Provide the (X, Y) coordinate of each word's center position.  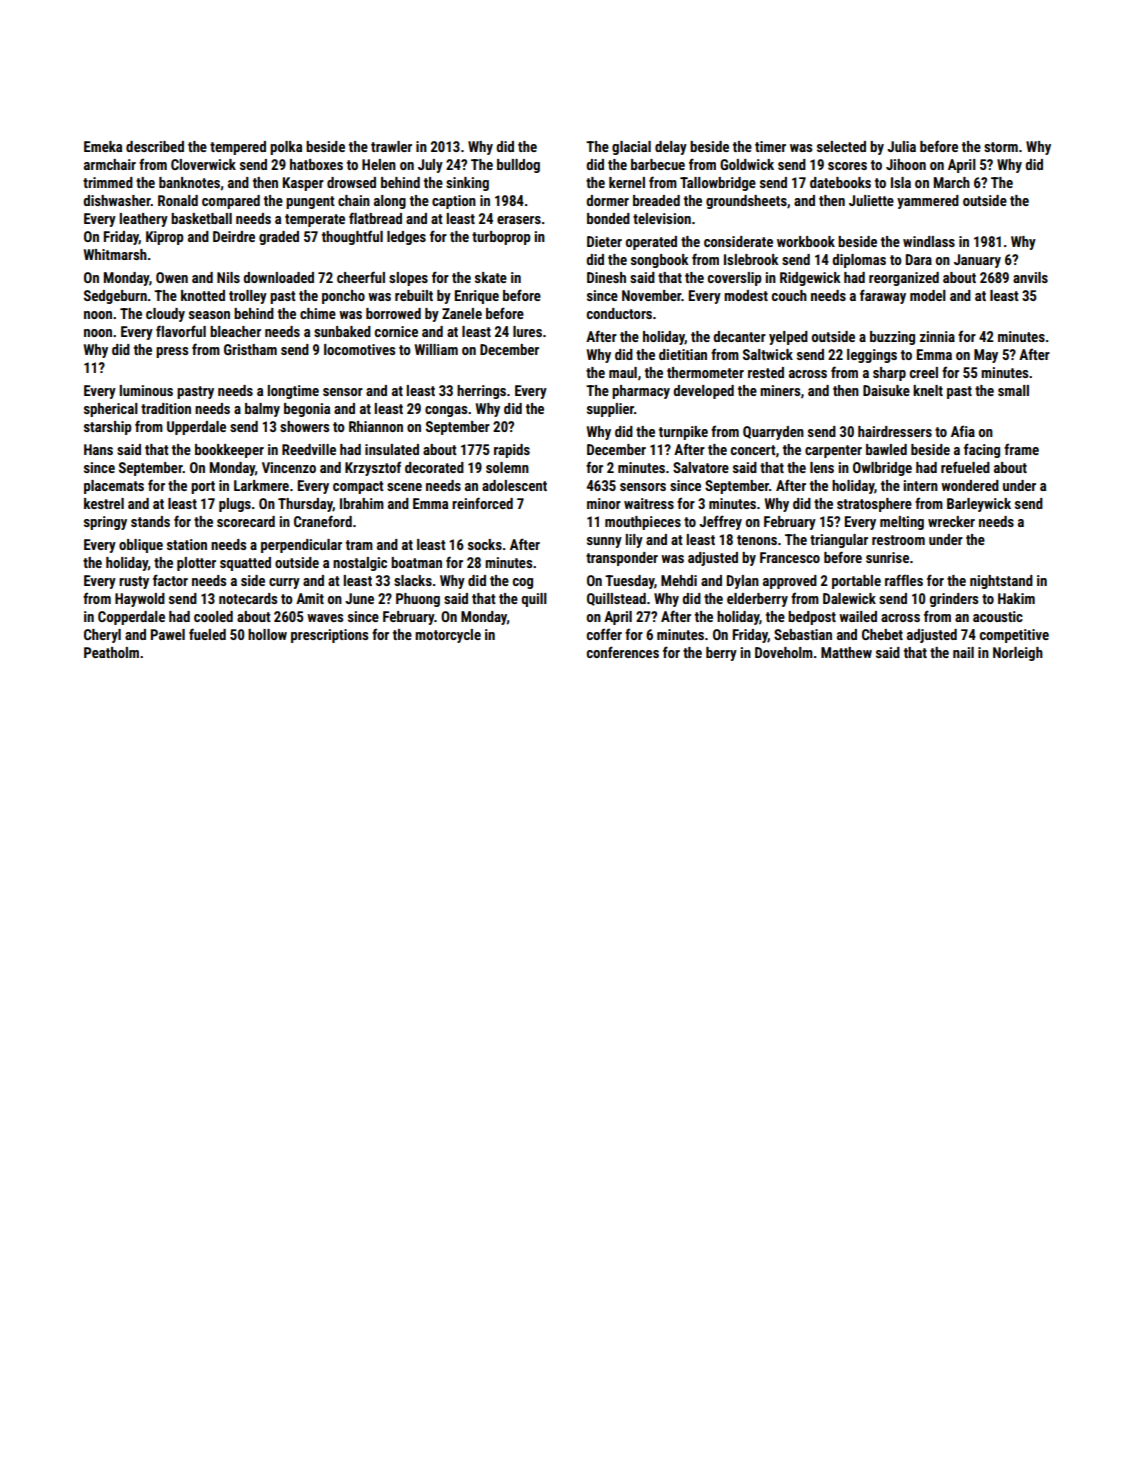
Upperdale (196, 428)
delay (671, 148)
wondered (970, 485)
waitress (649, 503)
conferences (623, 652)
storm (1001, 147)
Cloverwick (203, 164)
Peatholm (111, 652)
